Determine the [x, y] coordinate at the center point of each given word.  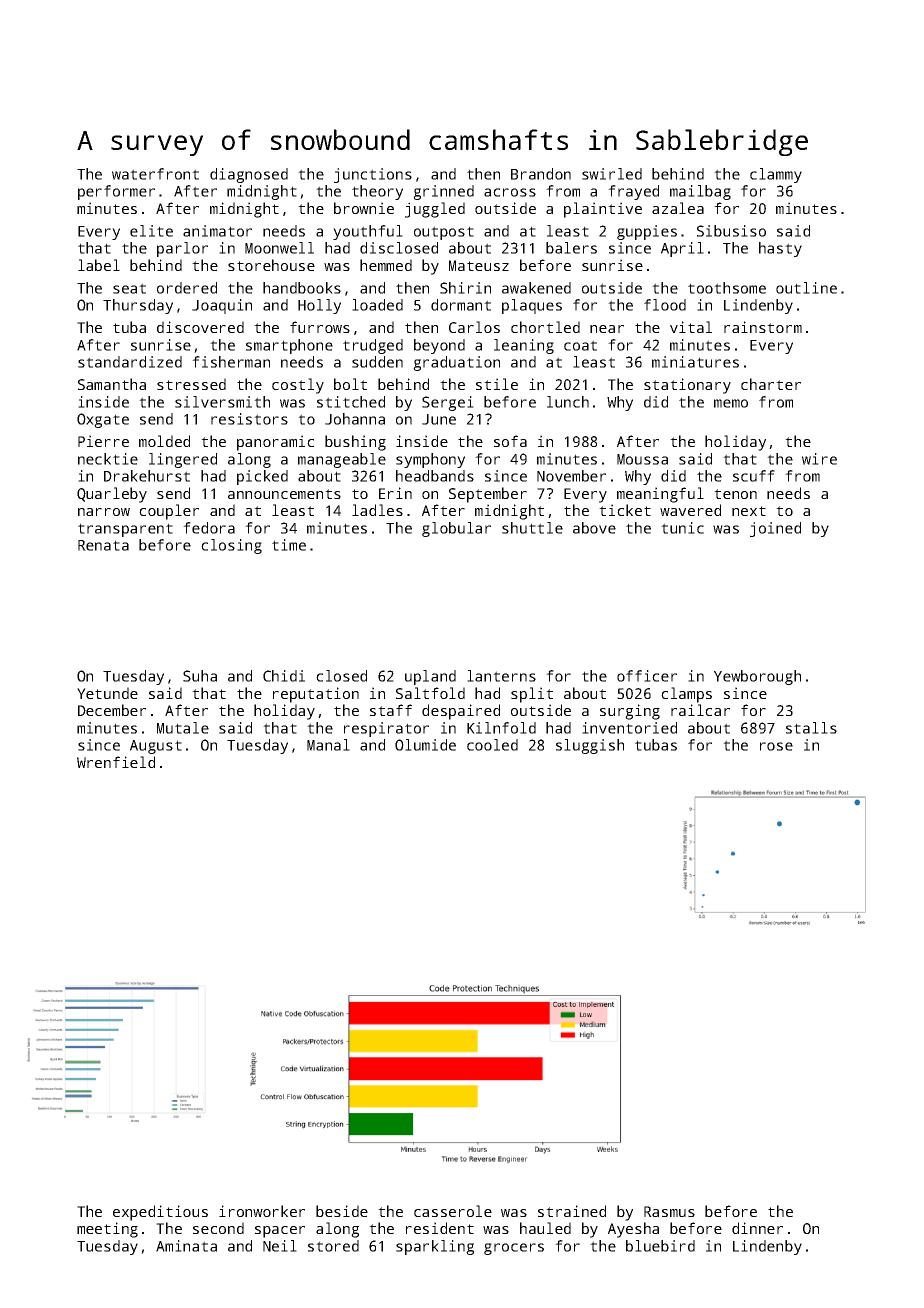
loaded [377, 305]
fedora [209, 528]
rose [776, 746]
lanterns [501, 676]
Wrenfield [116, 762]
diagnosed [249, 175]
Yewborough [757, 677]
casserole [453, 1211]
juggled [435, 210]
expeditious [160, 1213]
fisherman [231, 362]
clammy [776, 175]
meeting [107, 1230]
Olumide [425, 745]
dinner [757, 1228]
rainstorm [763, 327]
